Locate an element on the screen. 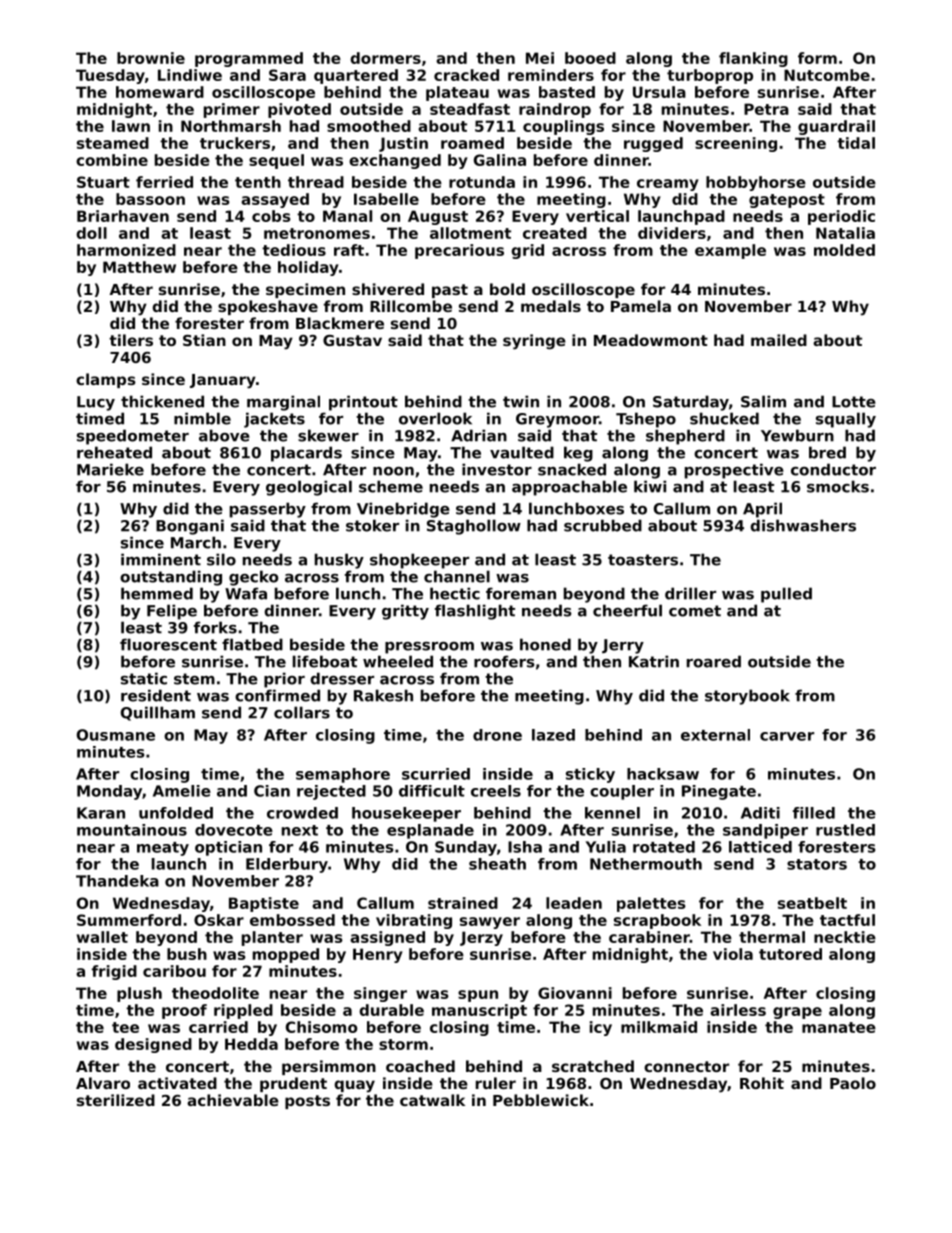  flanking is located at coordinates (753, 59).
